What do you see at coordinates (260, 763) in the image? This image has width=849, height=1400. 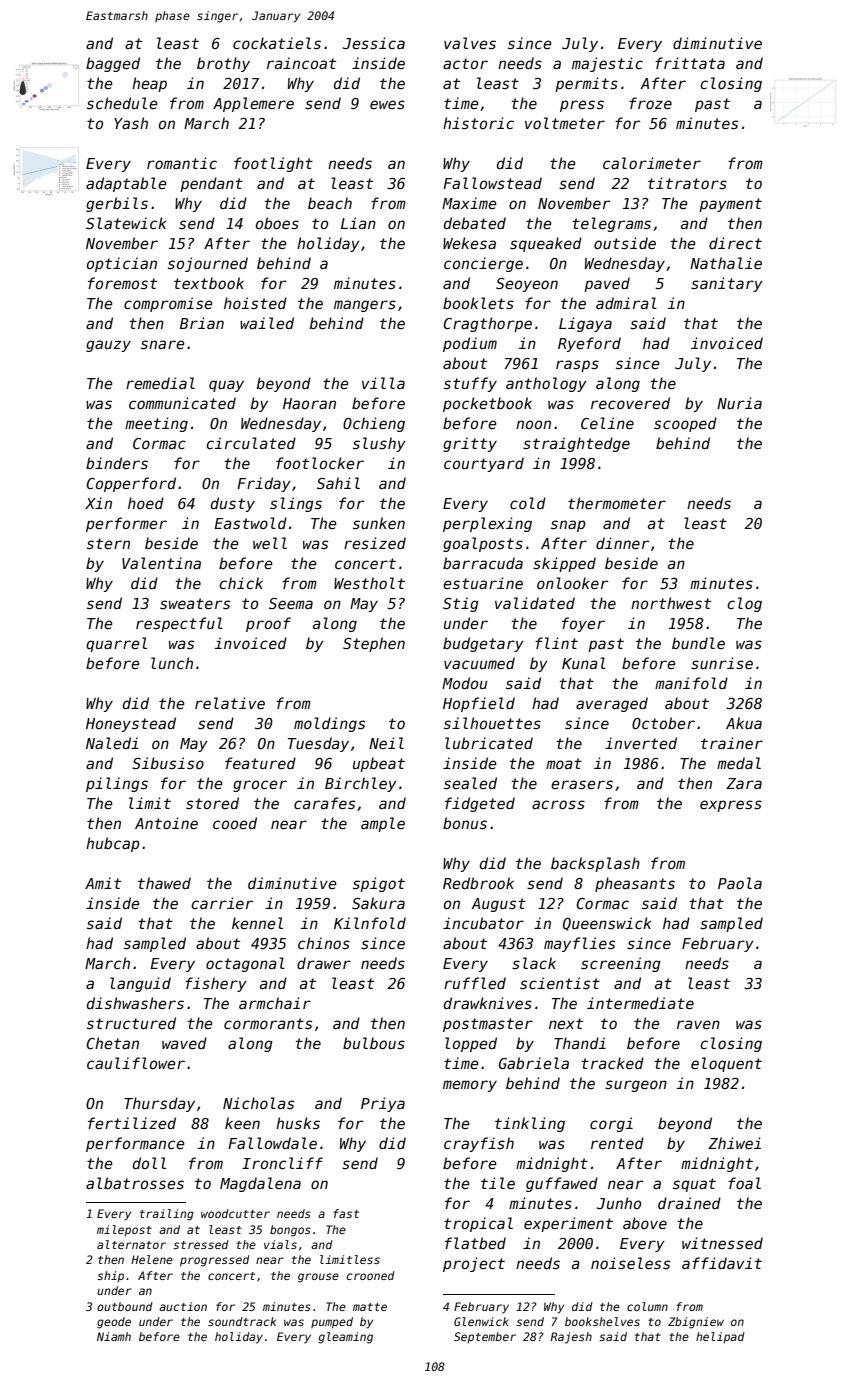 I see `featured` at bounding box center [260, 763].
